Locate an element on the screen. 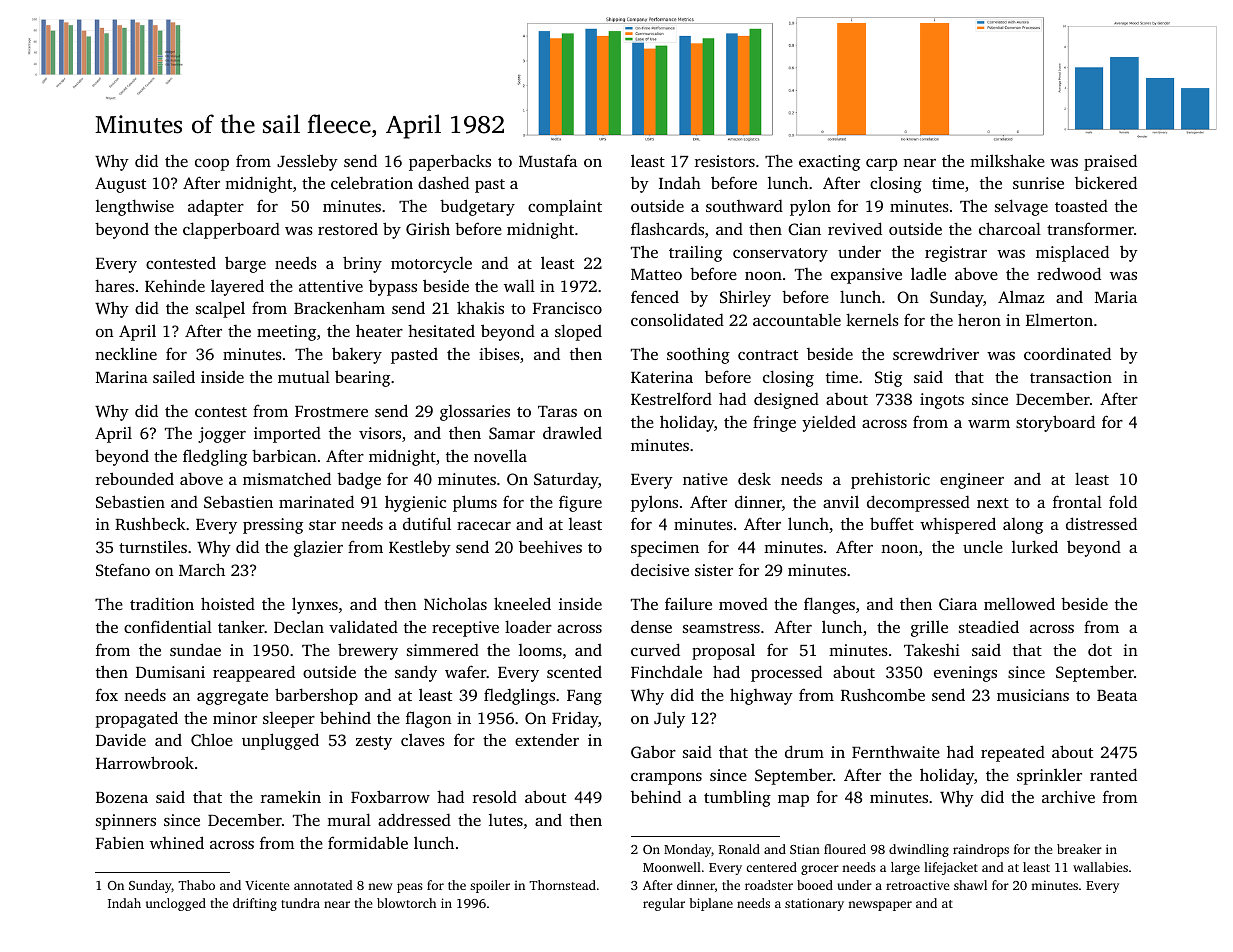 This screenshot has height=952, width=1233. kneeled is located at coordinates (522, 603).
